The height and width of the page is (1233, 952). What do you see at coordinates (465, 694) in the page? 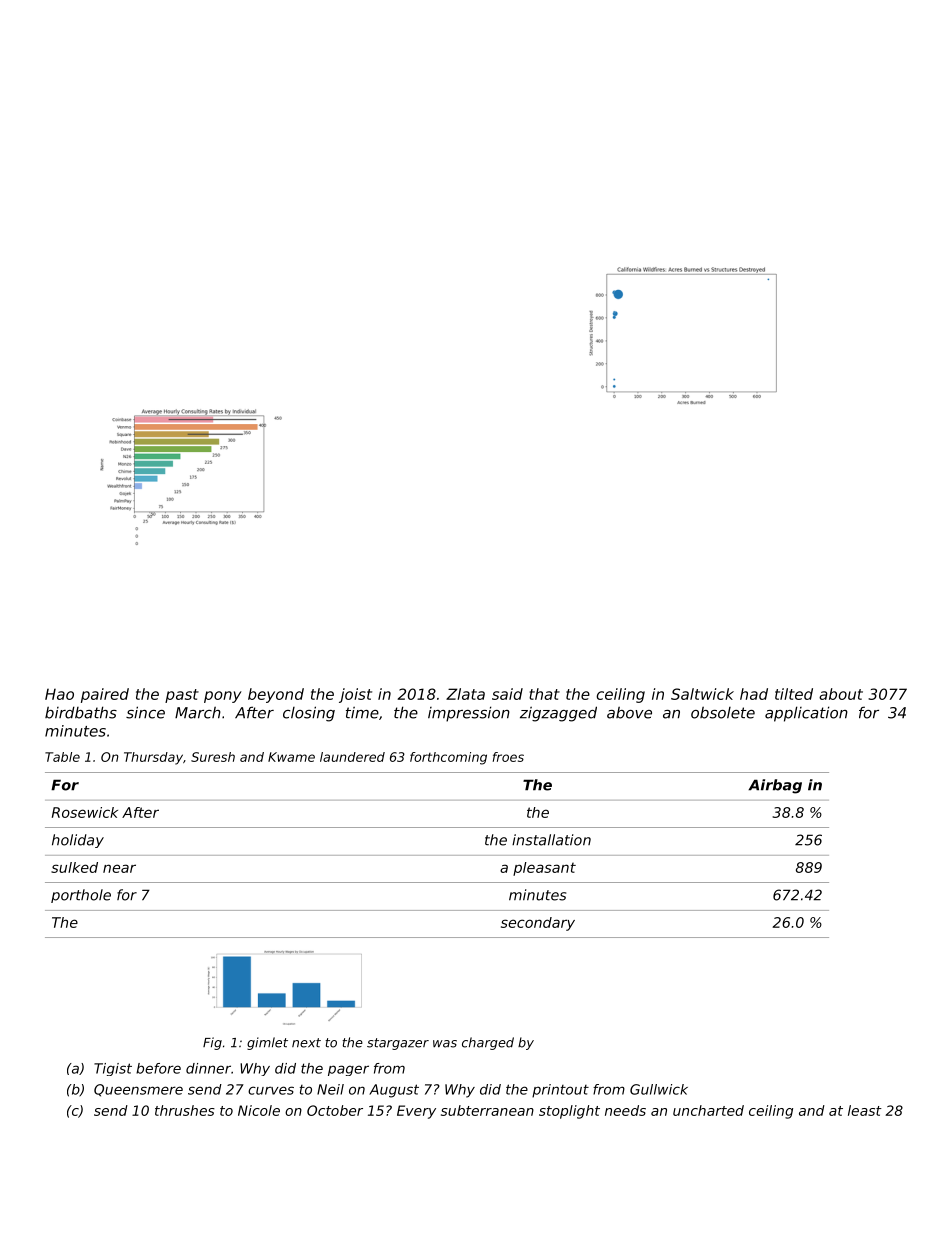
I see `Zlata` at bounding box center [465, 694].
